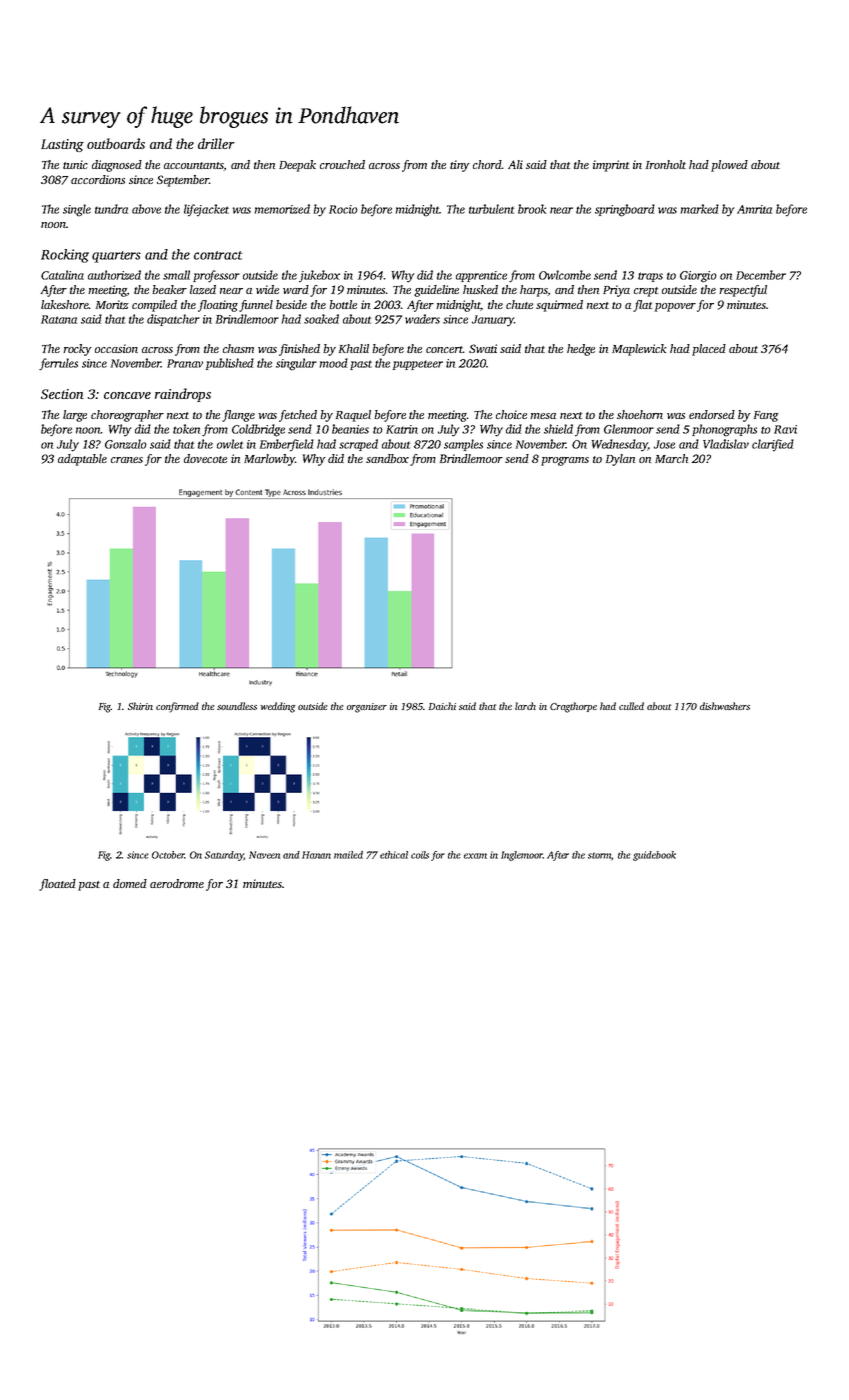  I want to click on domed, so click(130, 883).
